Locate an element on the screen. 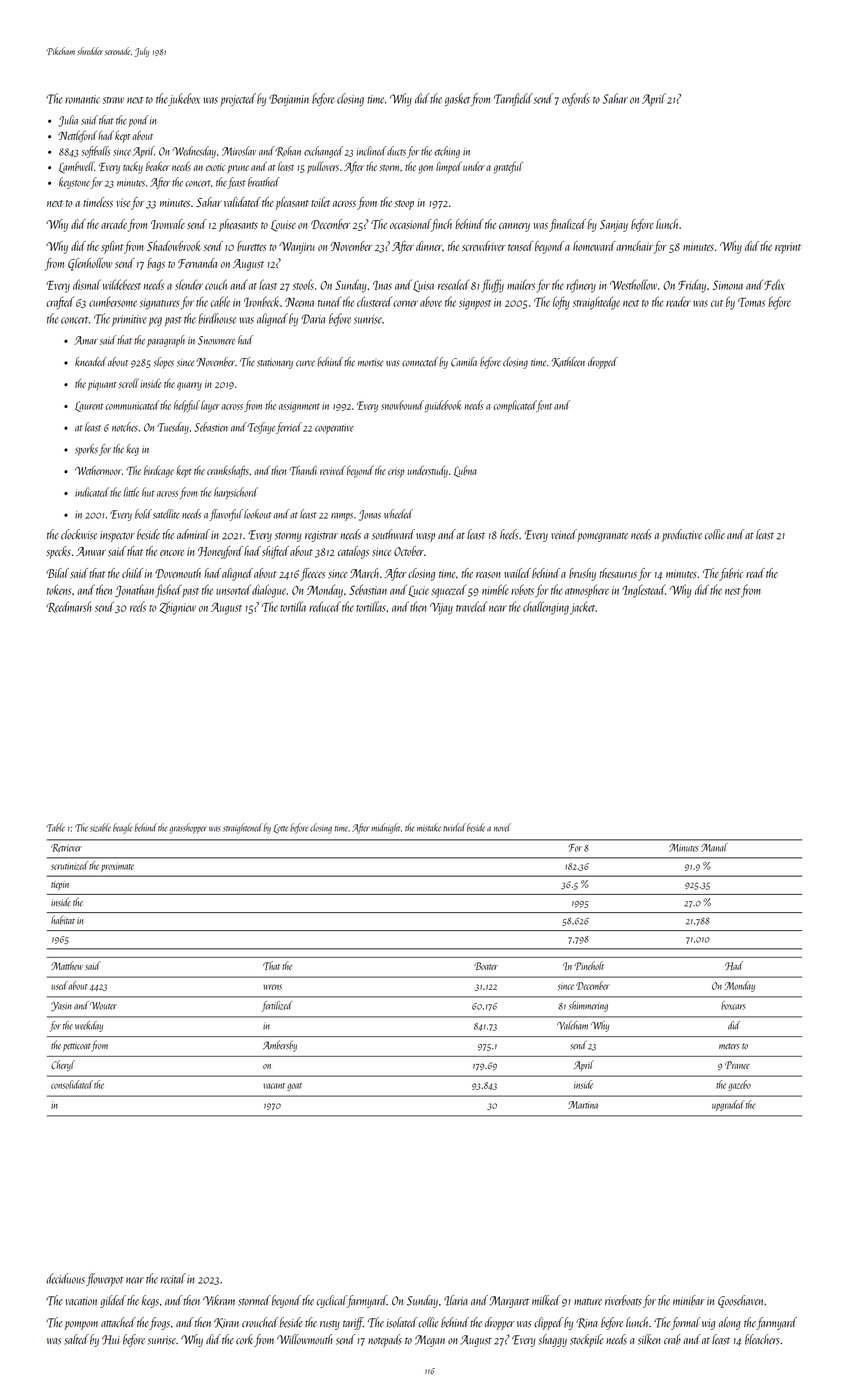  salted is located at coordinates (76, 1339).
